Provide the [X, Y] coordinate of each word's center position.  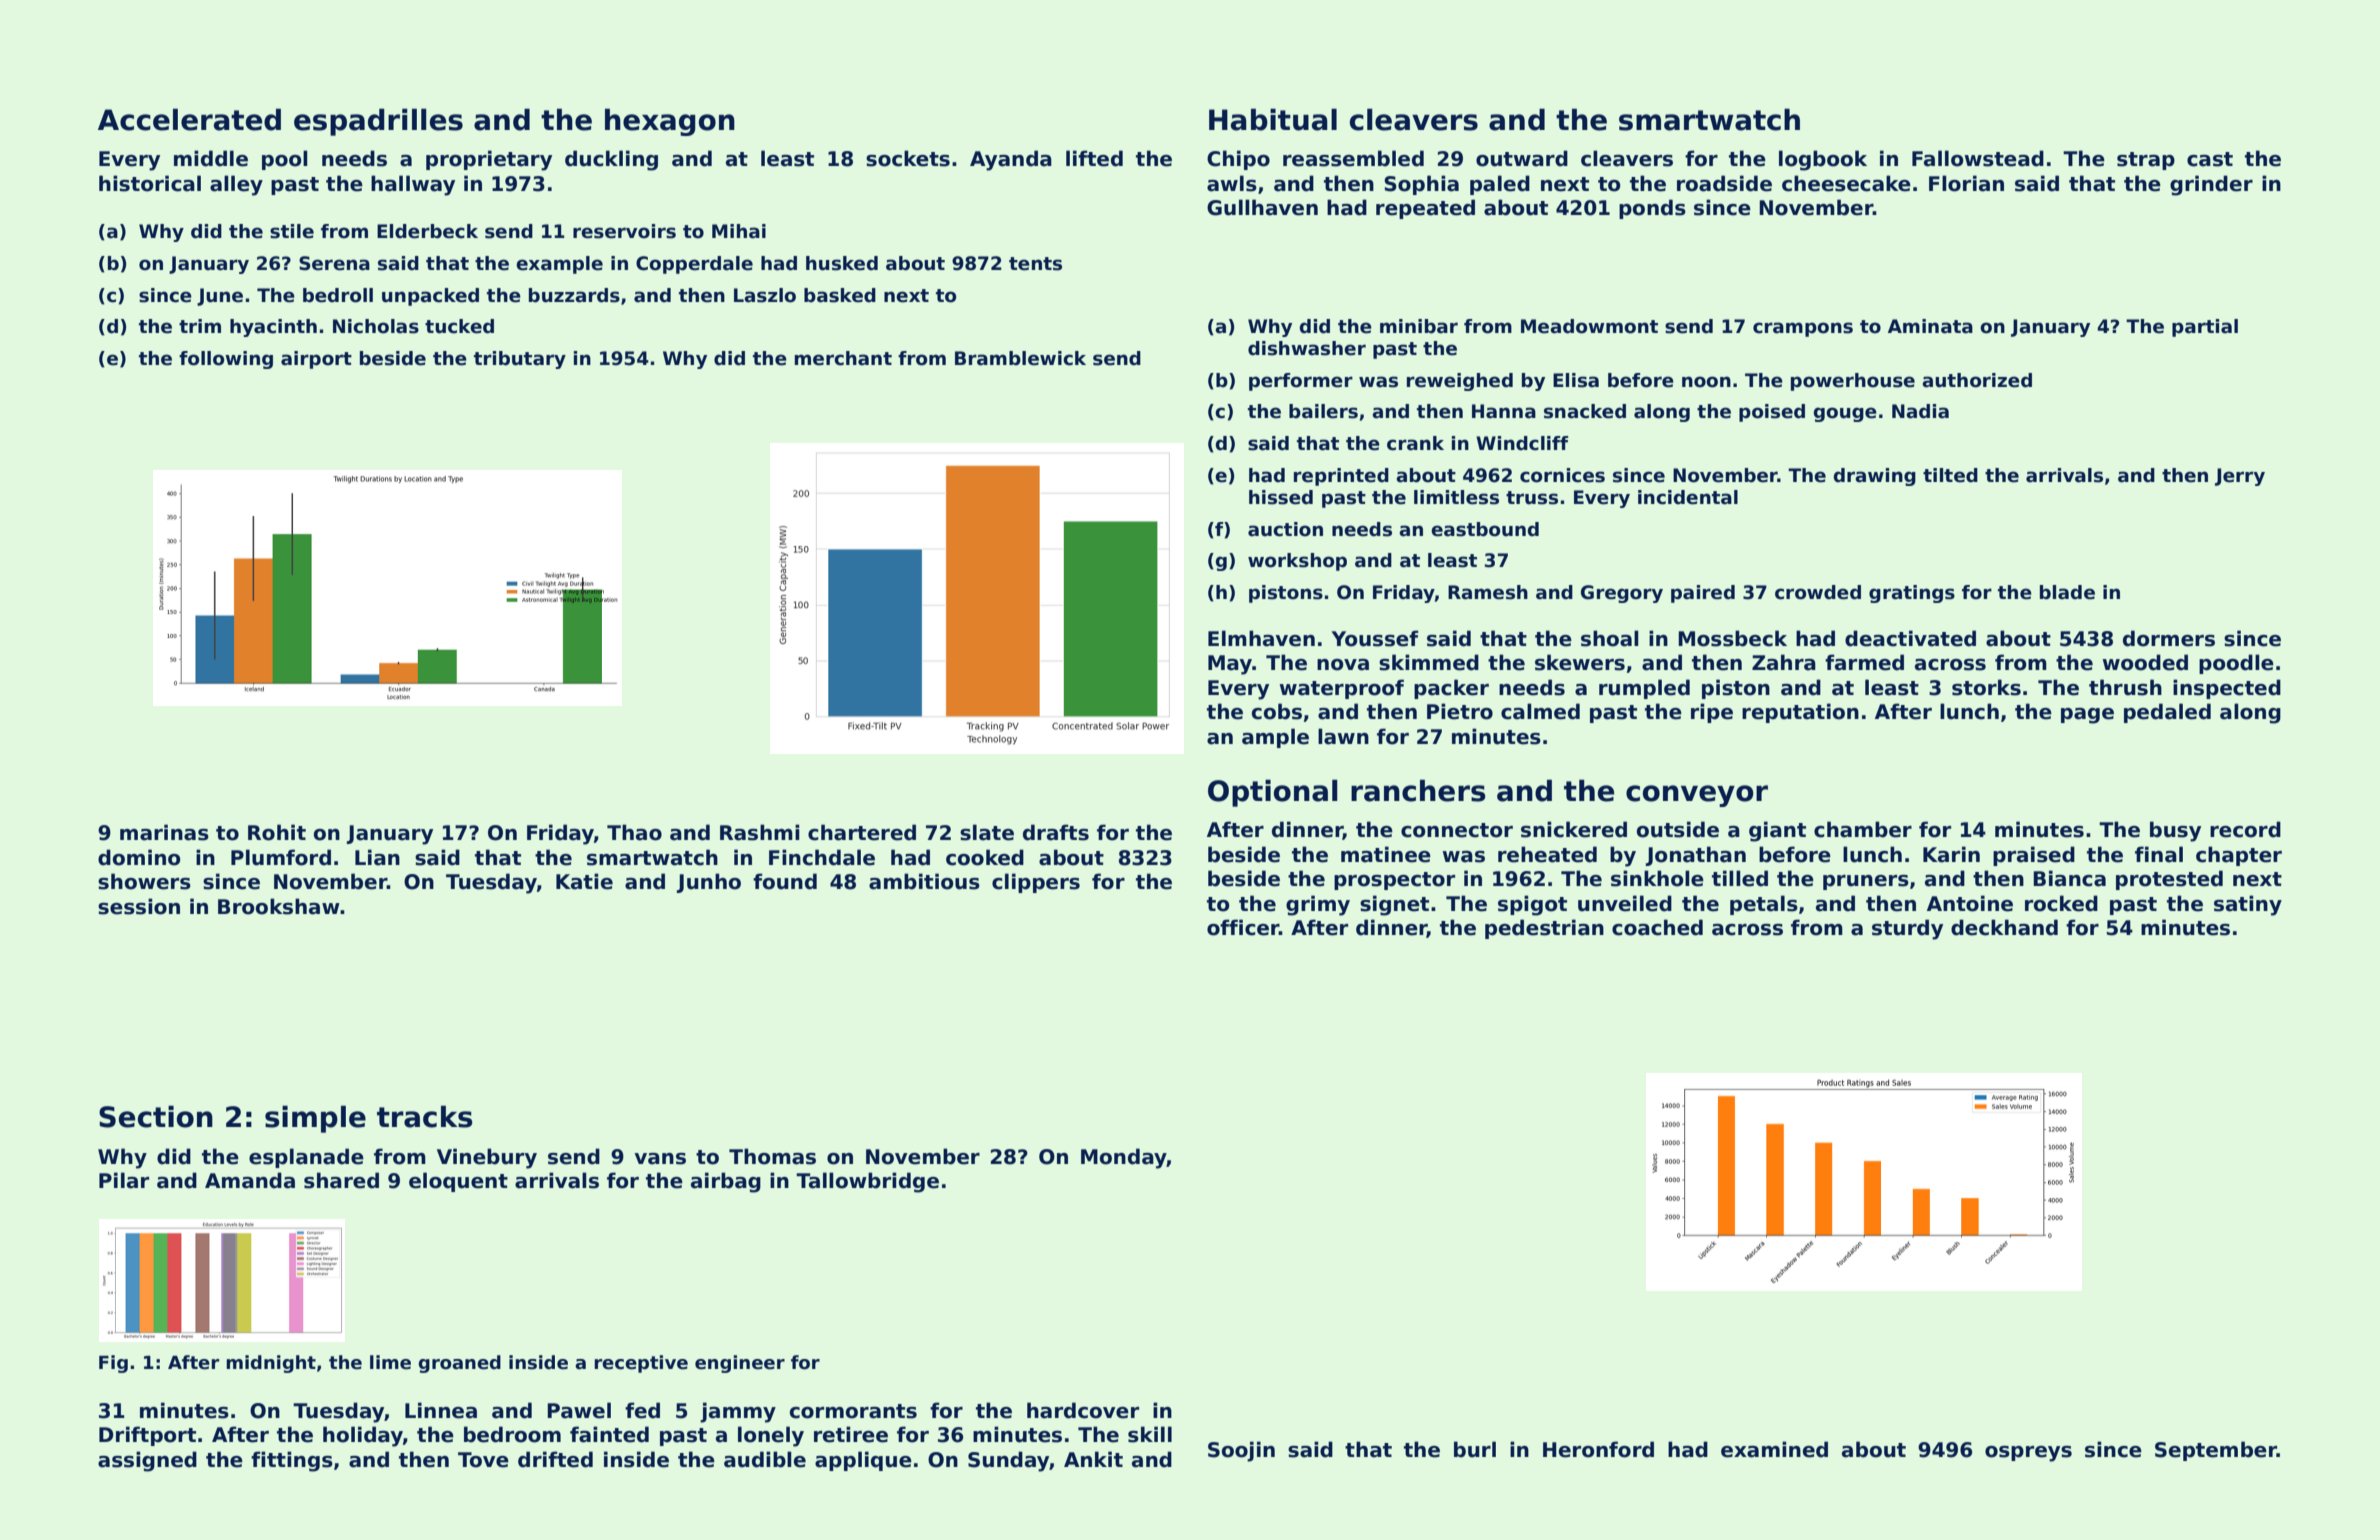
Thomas [772, 1156]
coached [1657, 927]
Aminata [1930, 326]
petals [1764, 905]
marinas [164, 832]
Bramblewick [1020, 358]
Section [156, 1116]
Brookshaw [279, 906]
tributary [520, 360]
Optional [1273, 793]
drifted [555, 1459]
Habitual [1273, 119]
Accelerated [189, 119]
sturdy [1907, 929]
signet [1394, 905]
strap [2146, 161]
